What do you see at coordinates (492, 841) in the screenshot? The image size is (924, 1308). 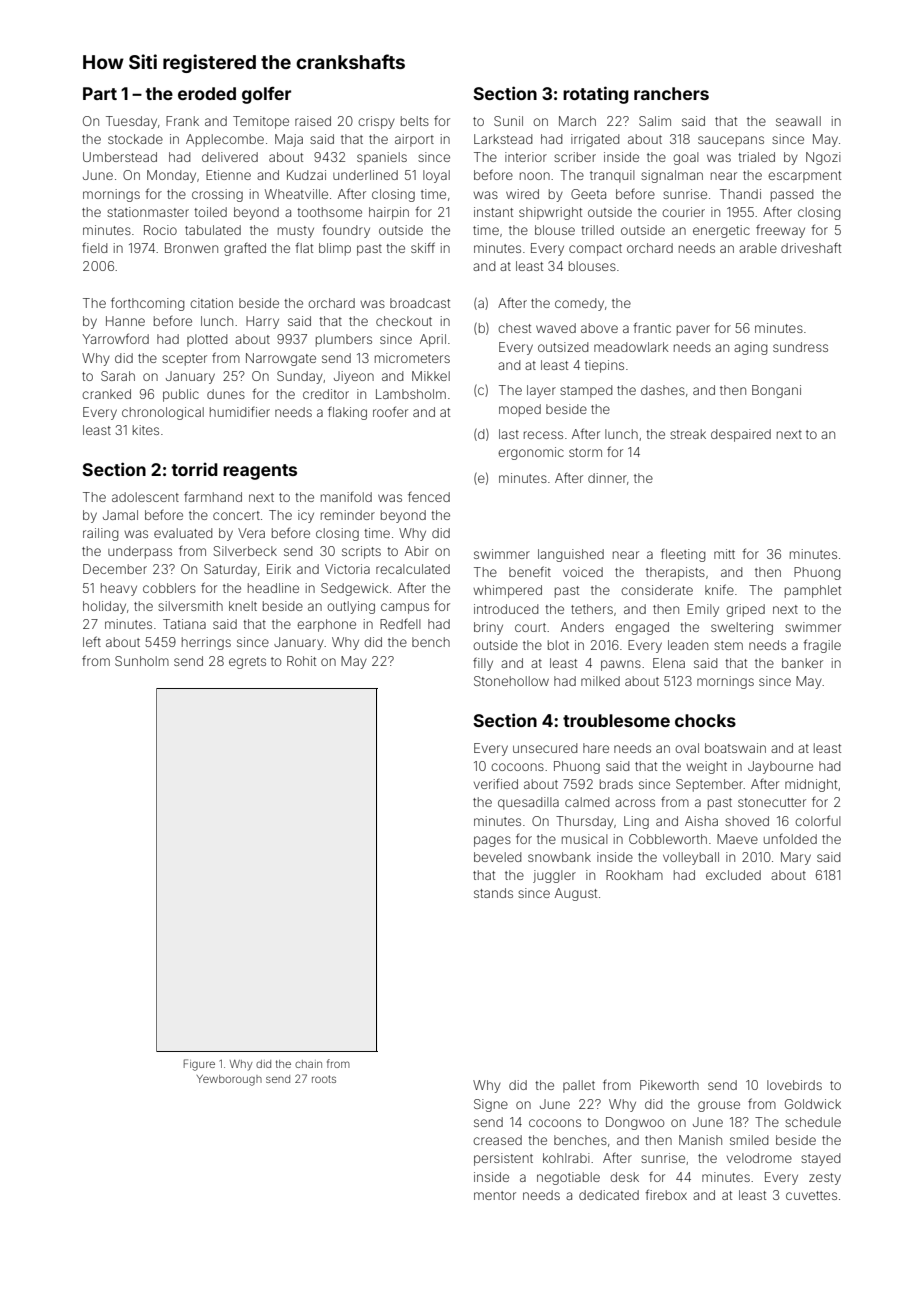 I see `pages` at bounding box center [492, 841].
